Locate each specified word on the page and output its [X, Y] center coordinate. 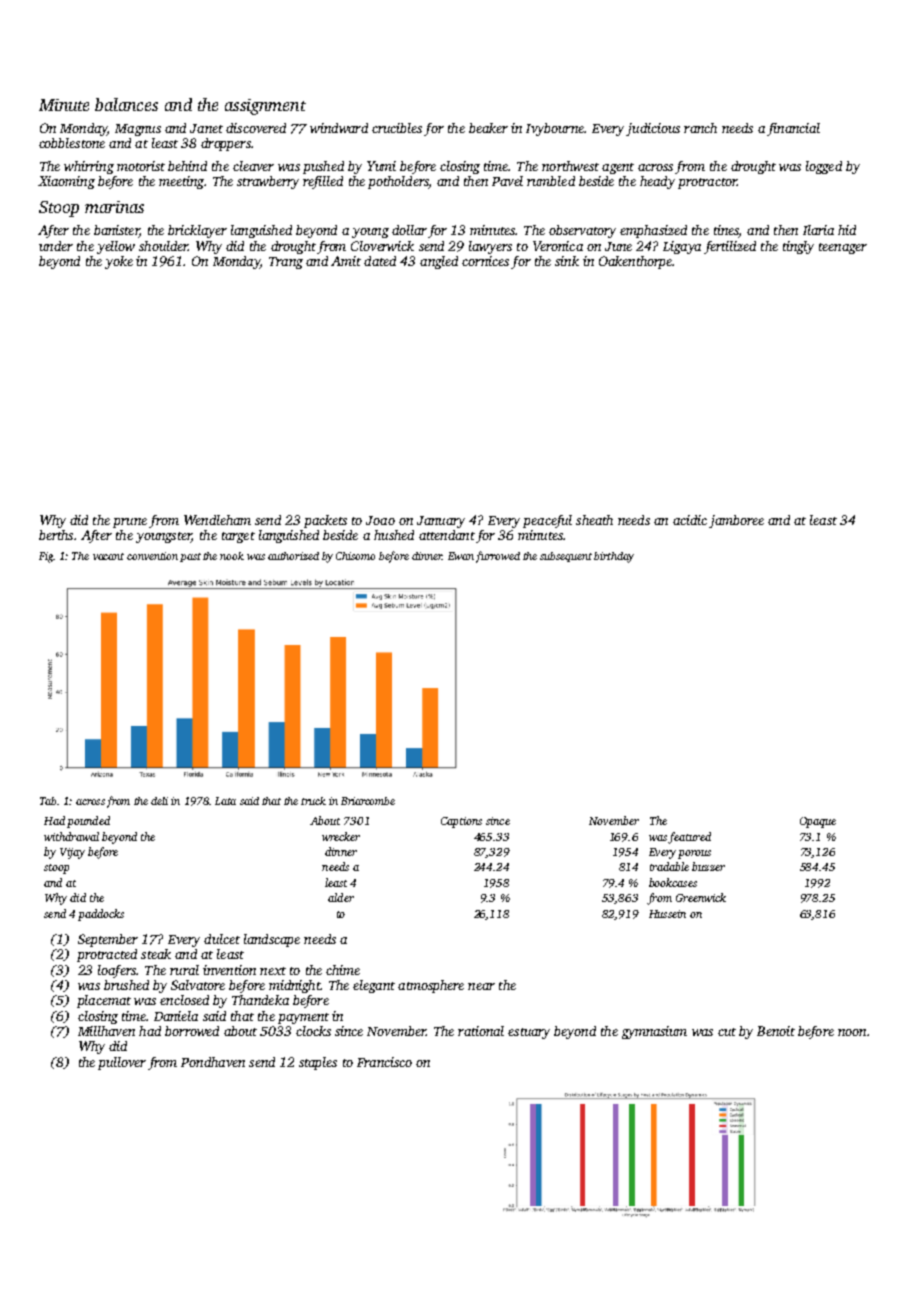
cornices [485, 261]
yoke [119, 262]
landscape [272, 940]
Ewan [461, 556]
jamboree [736, 521]
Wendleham [217, 520]
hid [847, 230]
